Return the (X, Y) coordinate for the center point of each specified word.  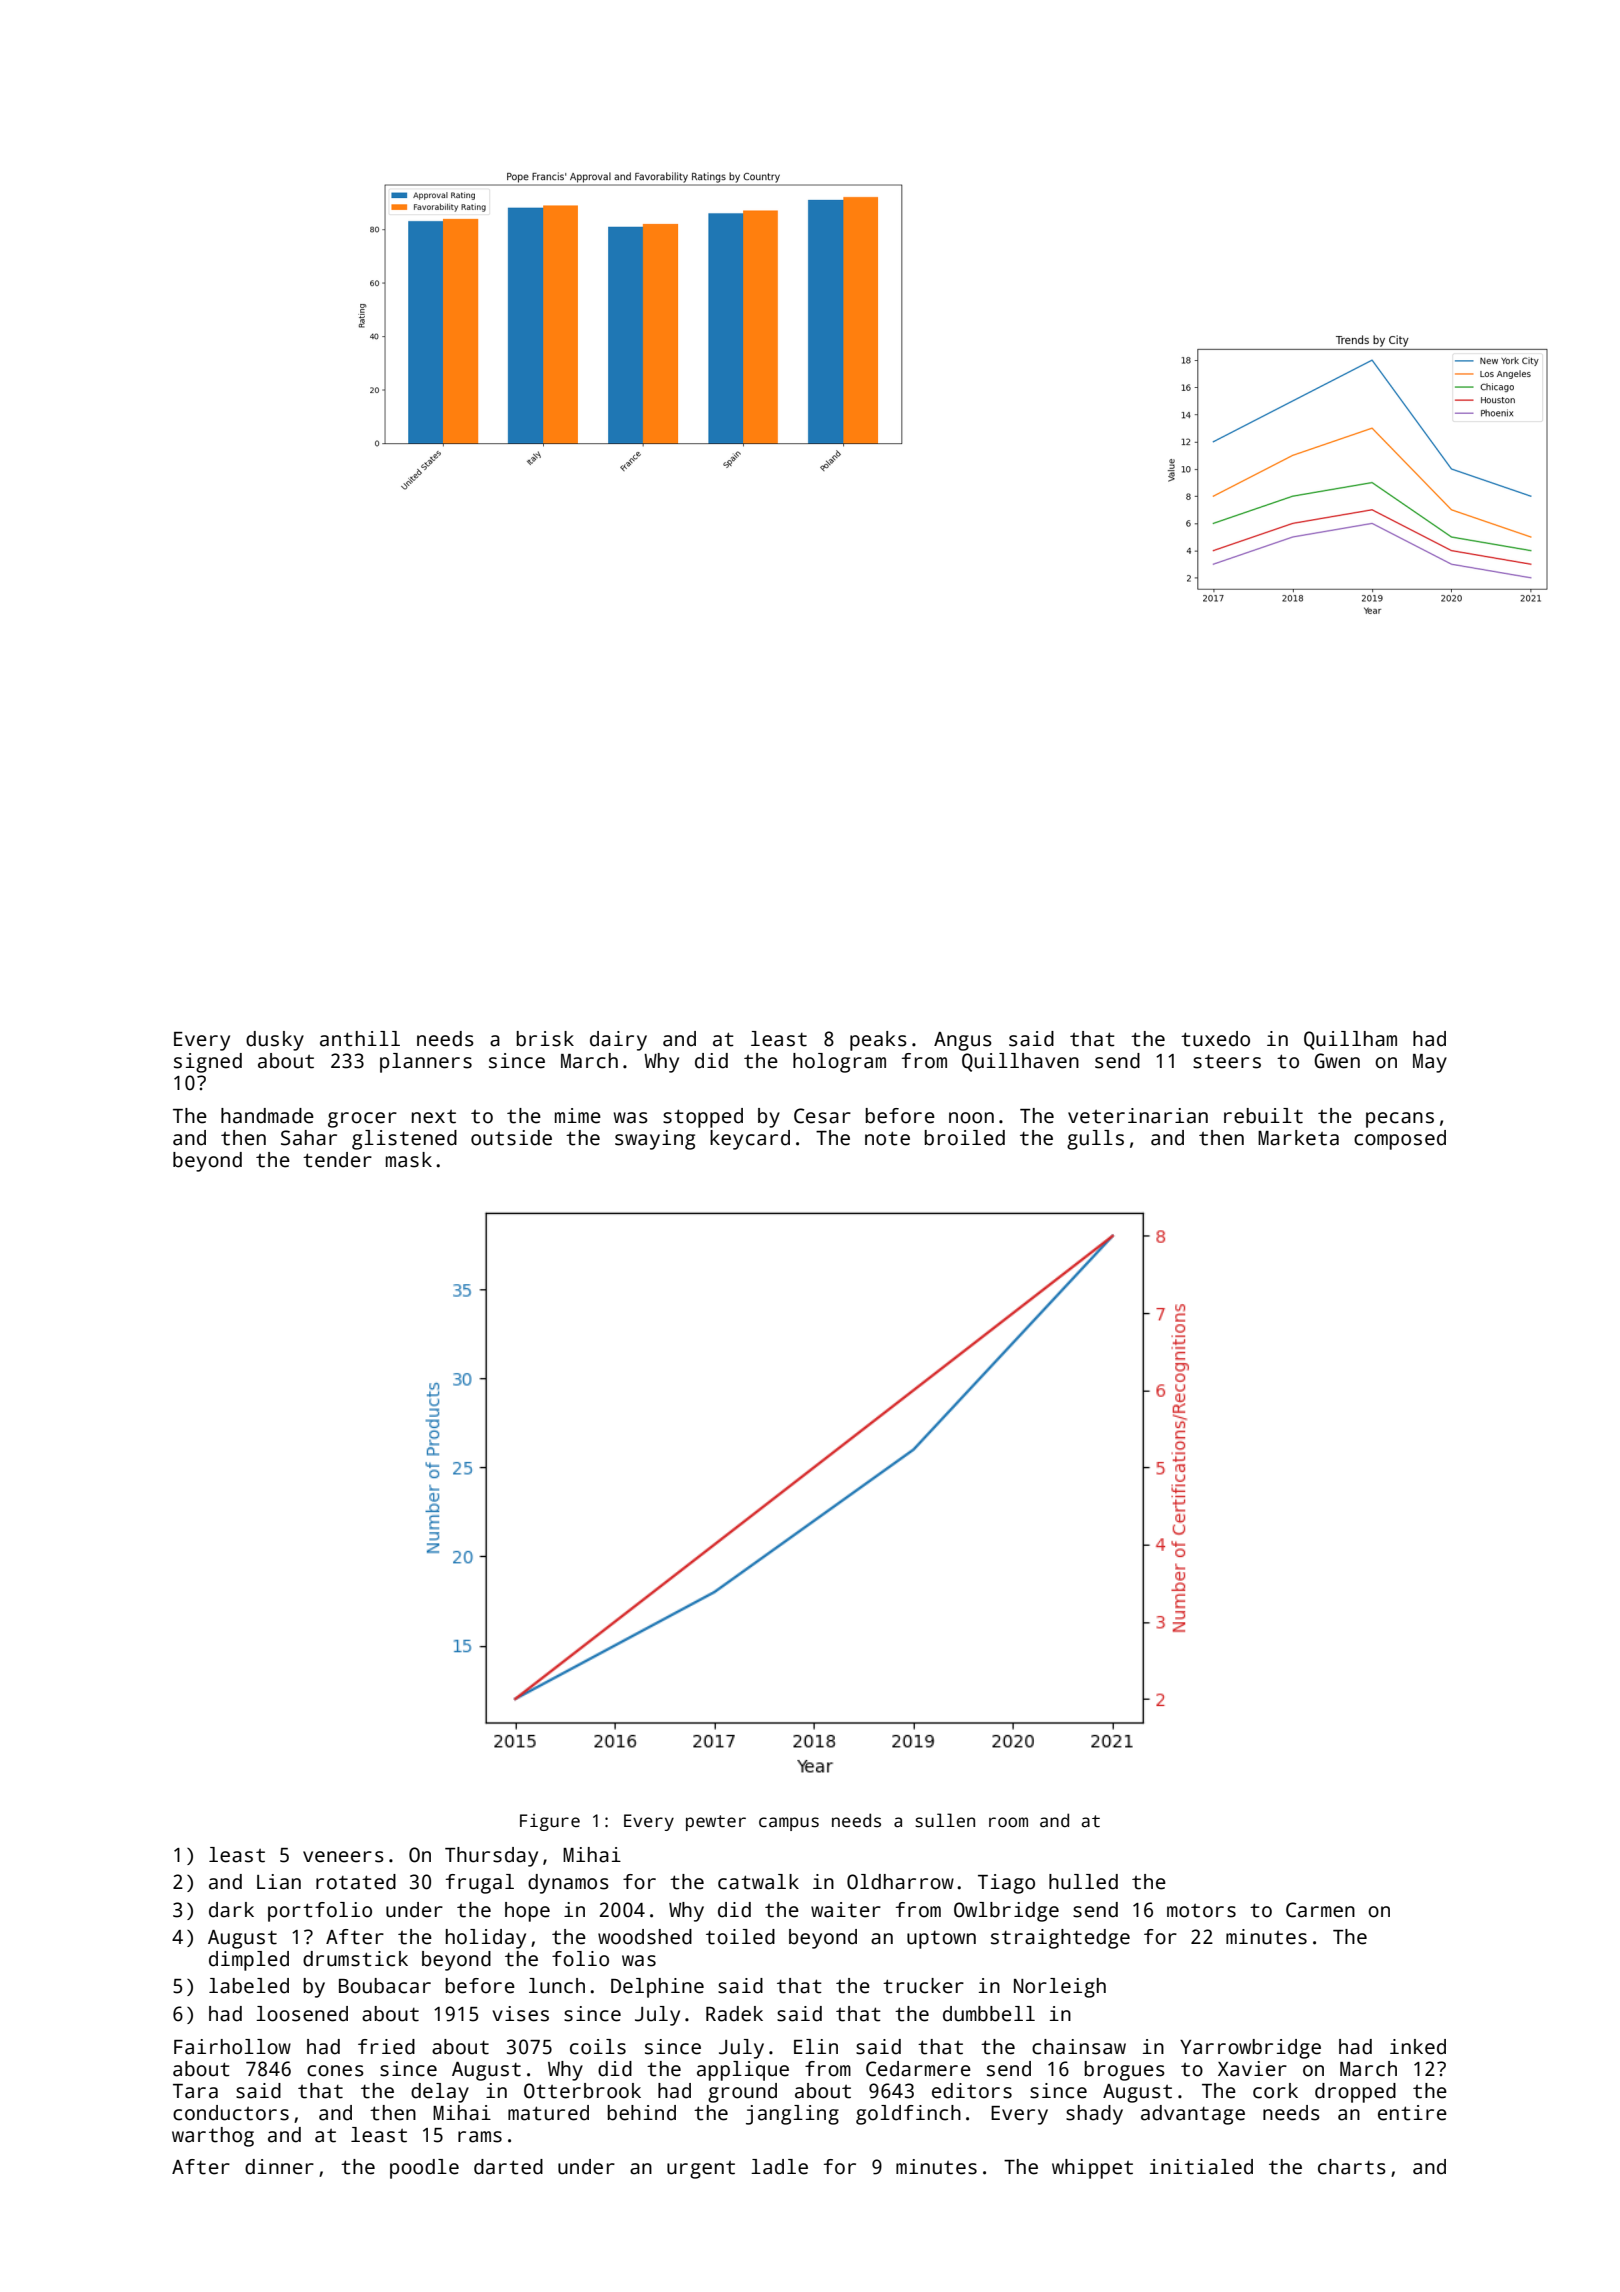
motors (1201, 1911)
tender (337, 1160)
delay (440, 2093)
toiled (740, 1937)
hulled (1083, 1882)
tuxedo (1215, 1039)
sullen (945, 1820)
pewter (716, 1823)
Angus (963, 1041)
